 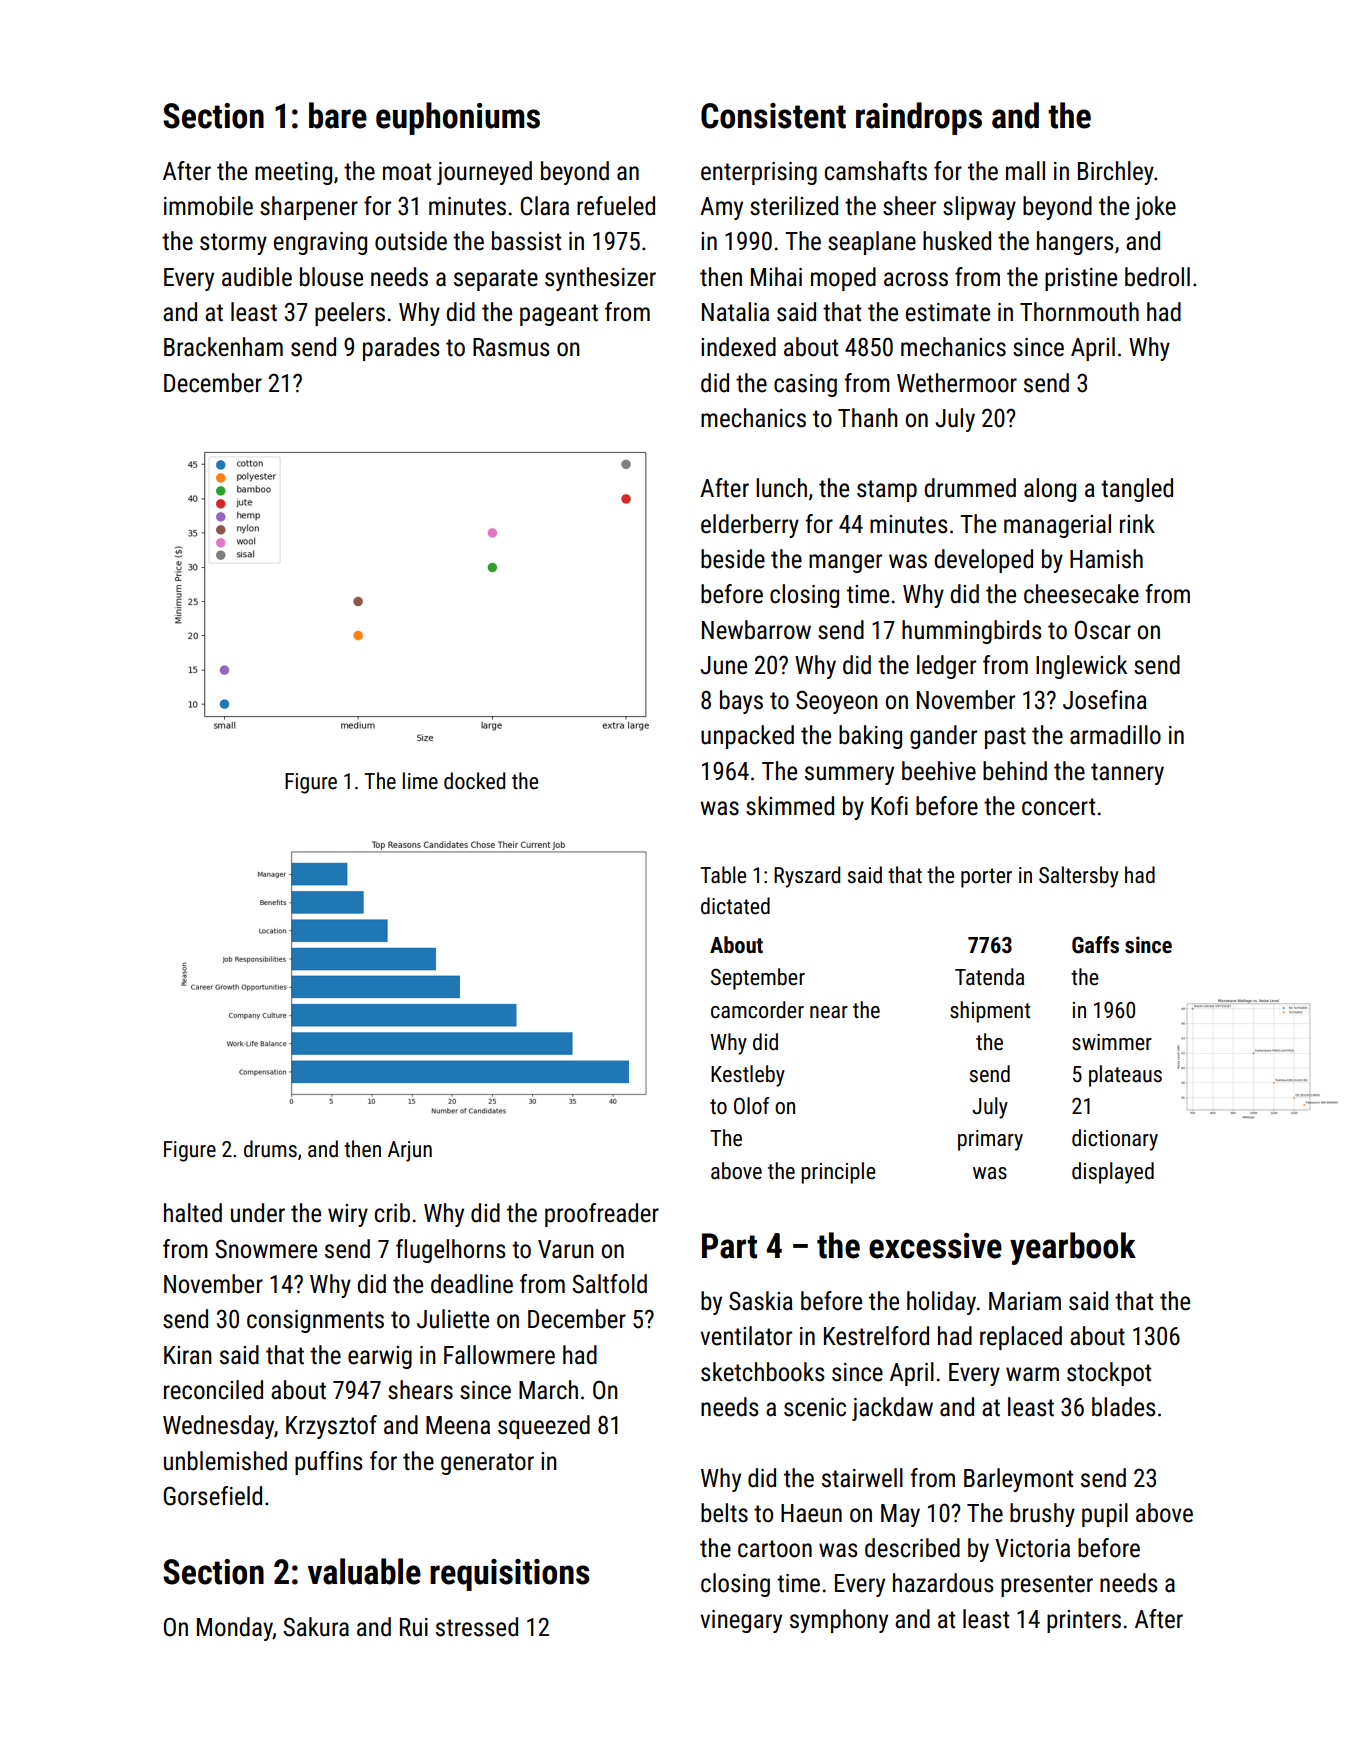 What do you see at coordinates (773, 116) in the screenshot?
I see `Consistent` at bounding box center [773, 116].
